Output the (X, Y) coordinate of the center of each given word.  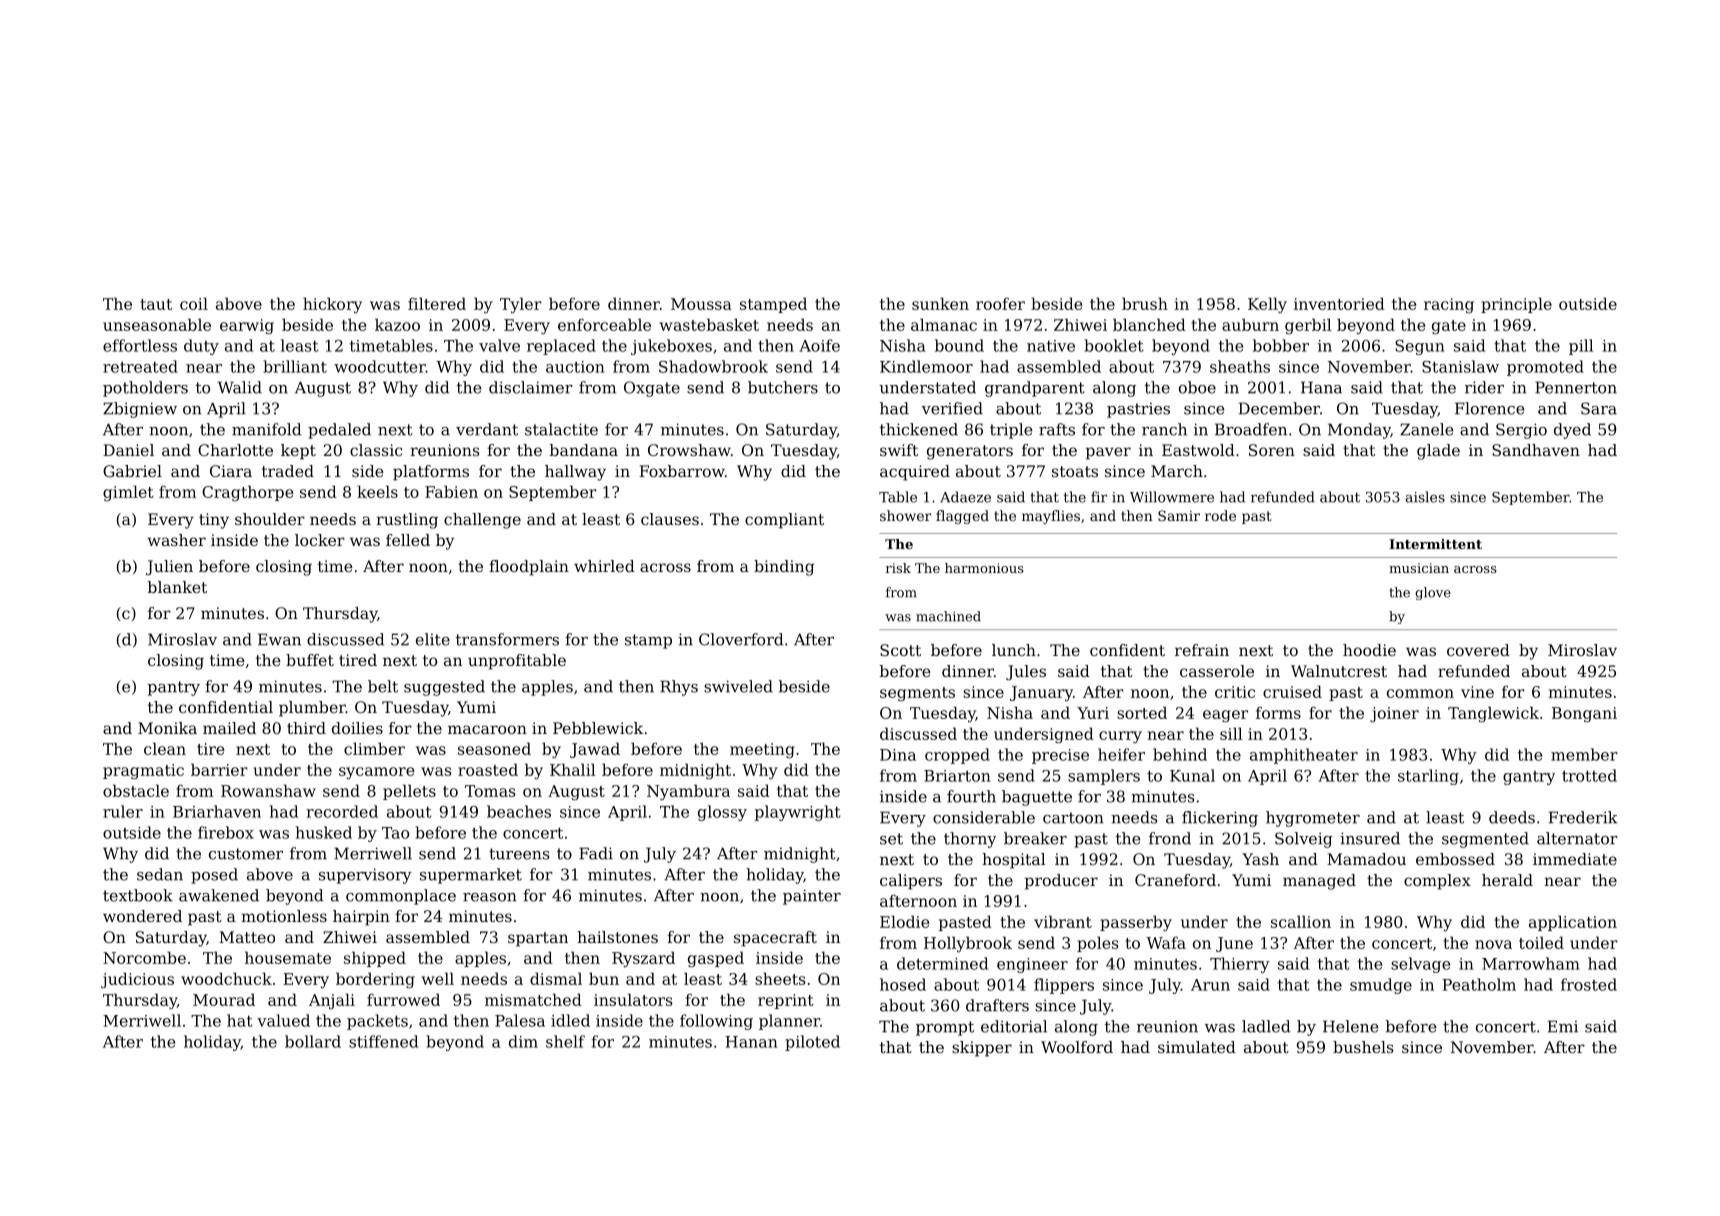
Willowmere (1172, 497)
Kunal (1192, 775)
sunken (940, 303)
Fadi (596, 853)
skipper (982, 1049)
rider (1484, 387)
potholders (145, 389)
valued (283, 1020)
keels (377, 491)
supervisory (365, 876)
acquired (915, 473)
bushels (1363, 1047)
